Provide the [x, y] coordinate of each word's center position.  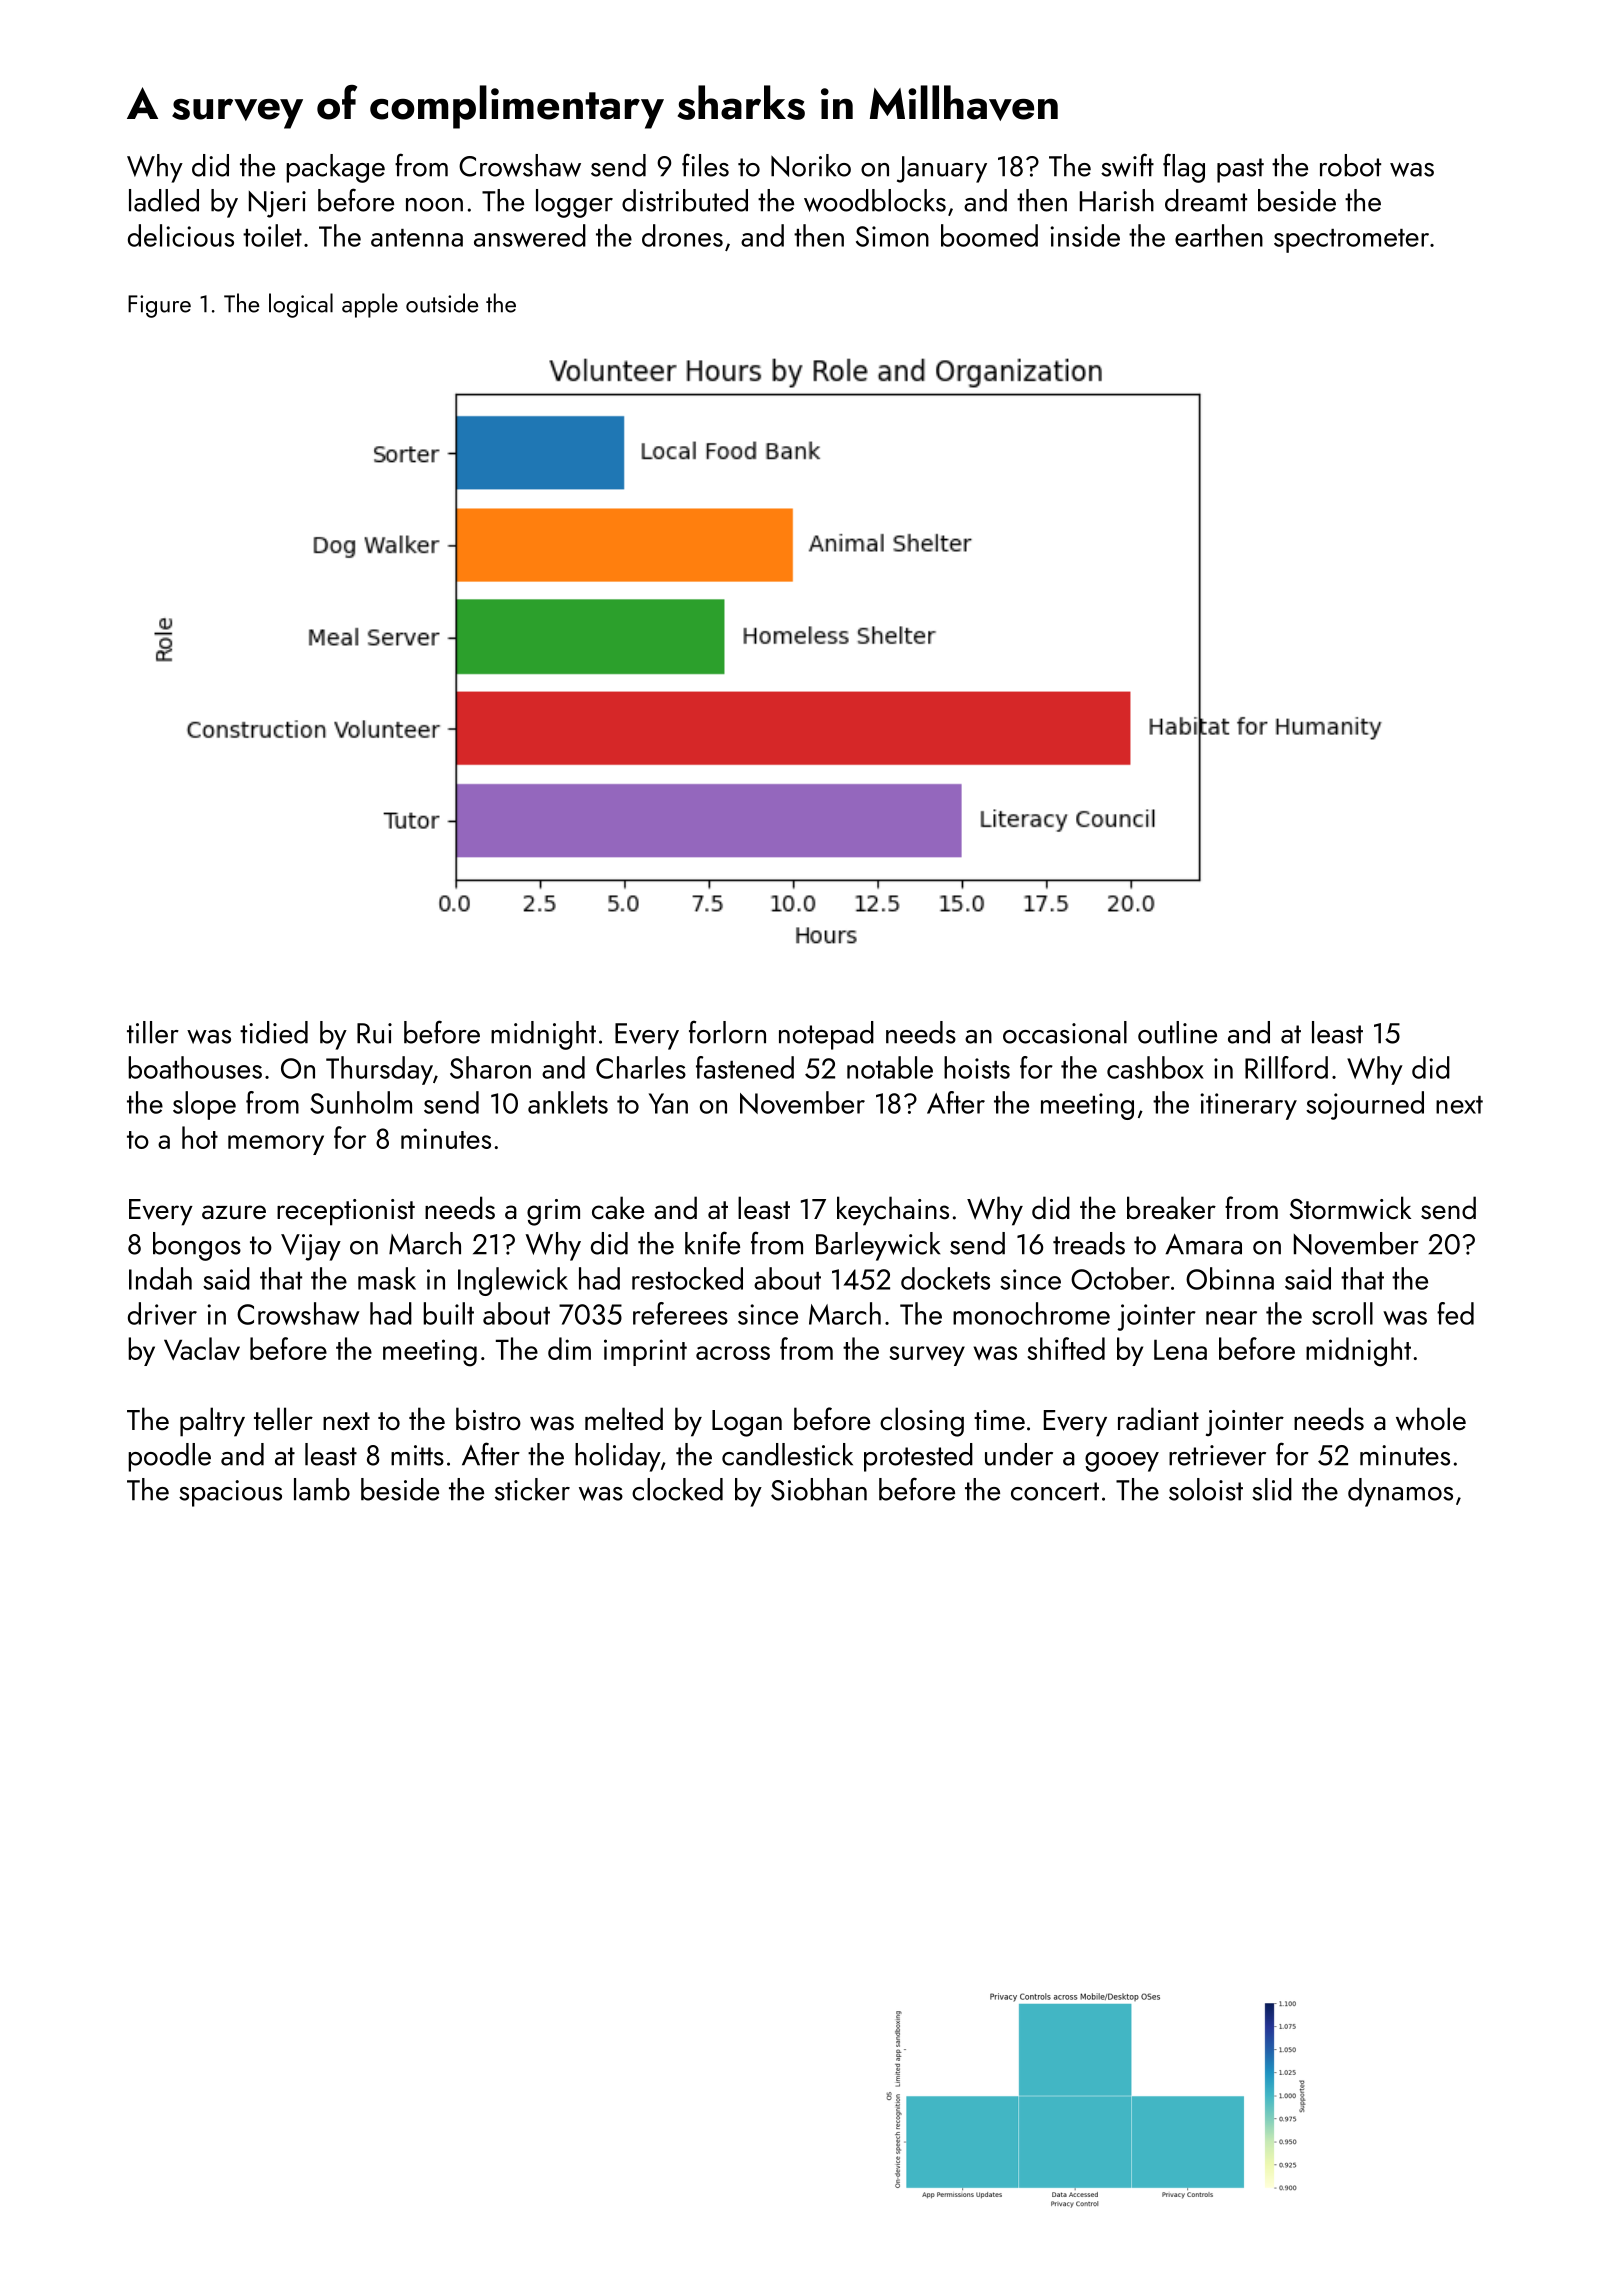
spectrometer [1351, 241]
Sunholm [361, 1102]
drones [682, 235]
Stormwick [1350, 1208]
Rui [374, 1033]
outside [442, 303]
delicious [181, 235]
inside [1085, 235]
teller [283, 1419]
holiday [618, 1457]
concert [1055, 1491]
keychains [893, 1211]
